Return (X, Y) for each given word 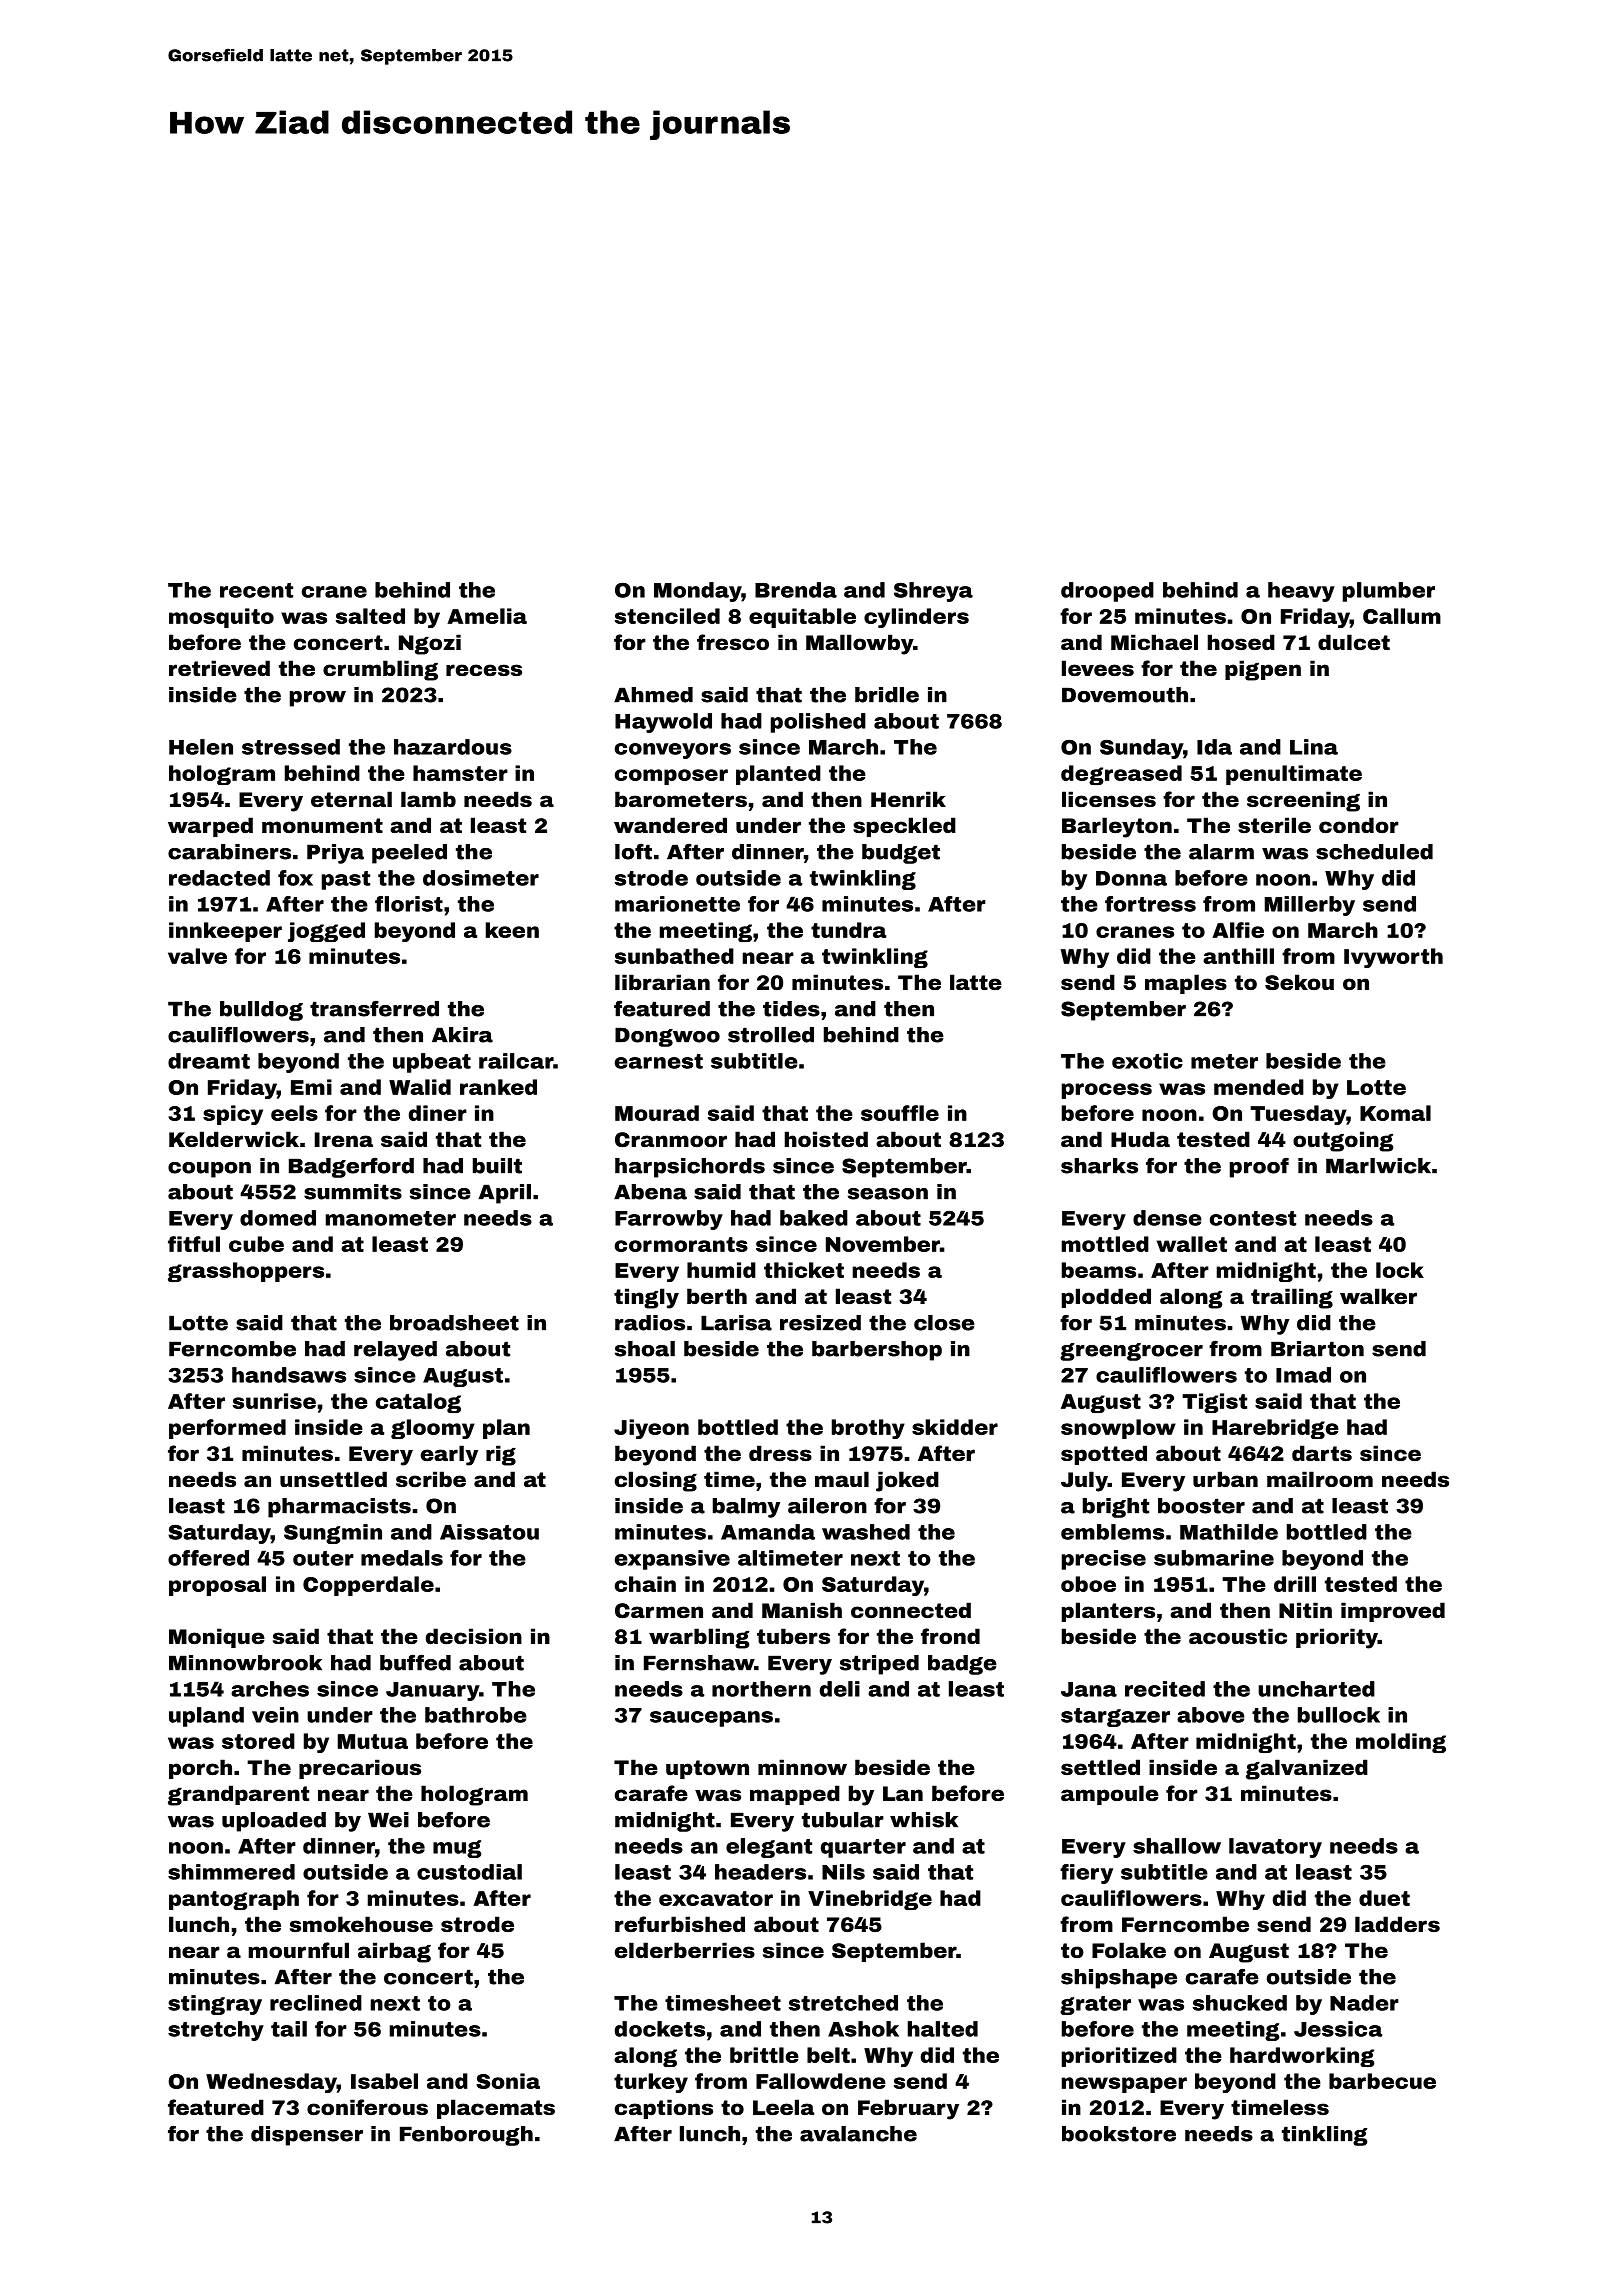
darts (1322, 1453)
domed (278, 1218)
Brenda (796, 590)
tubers (793, 1636)
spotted (1104, 1455)
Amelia (487, 616)
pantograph (234, 1900)
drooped (1107, 592)
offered (208, 1558)
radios (650, 1323)
